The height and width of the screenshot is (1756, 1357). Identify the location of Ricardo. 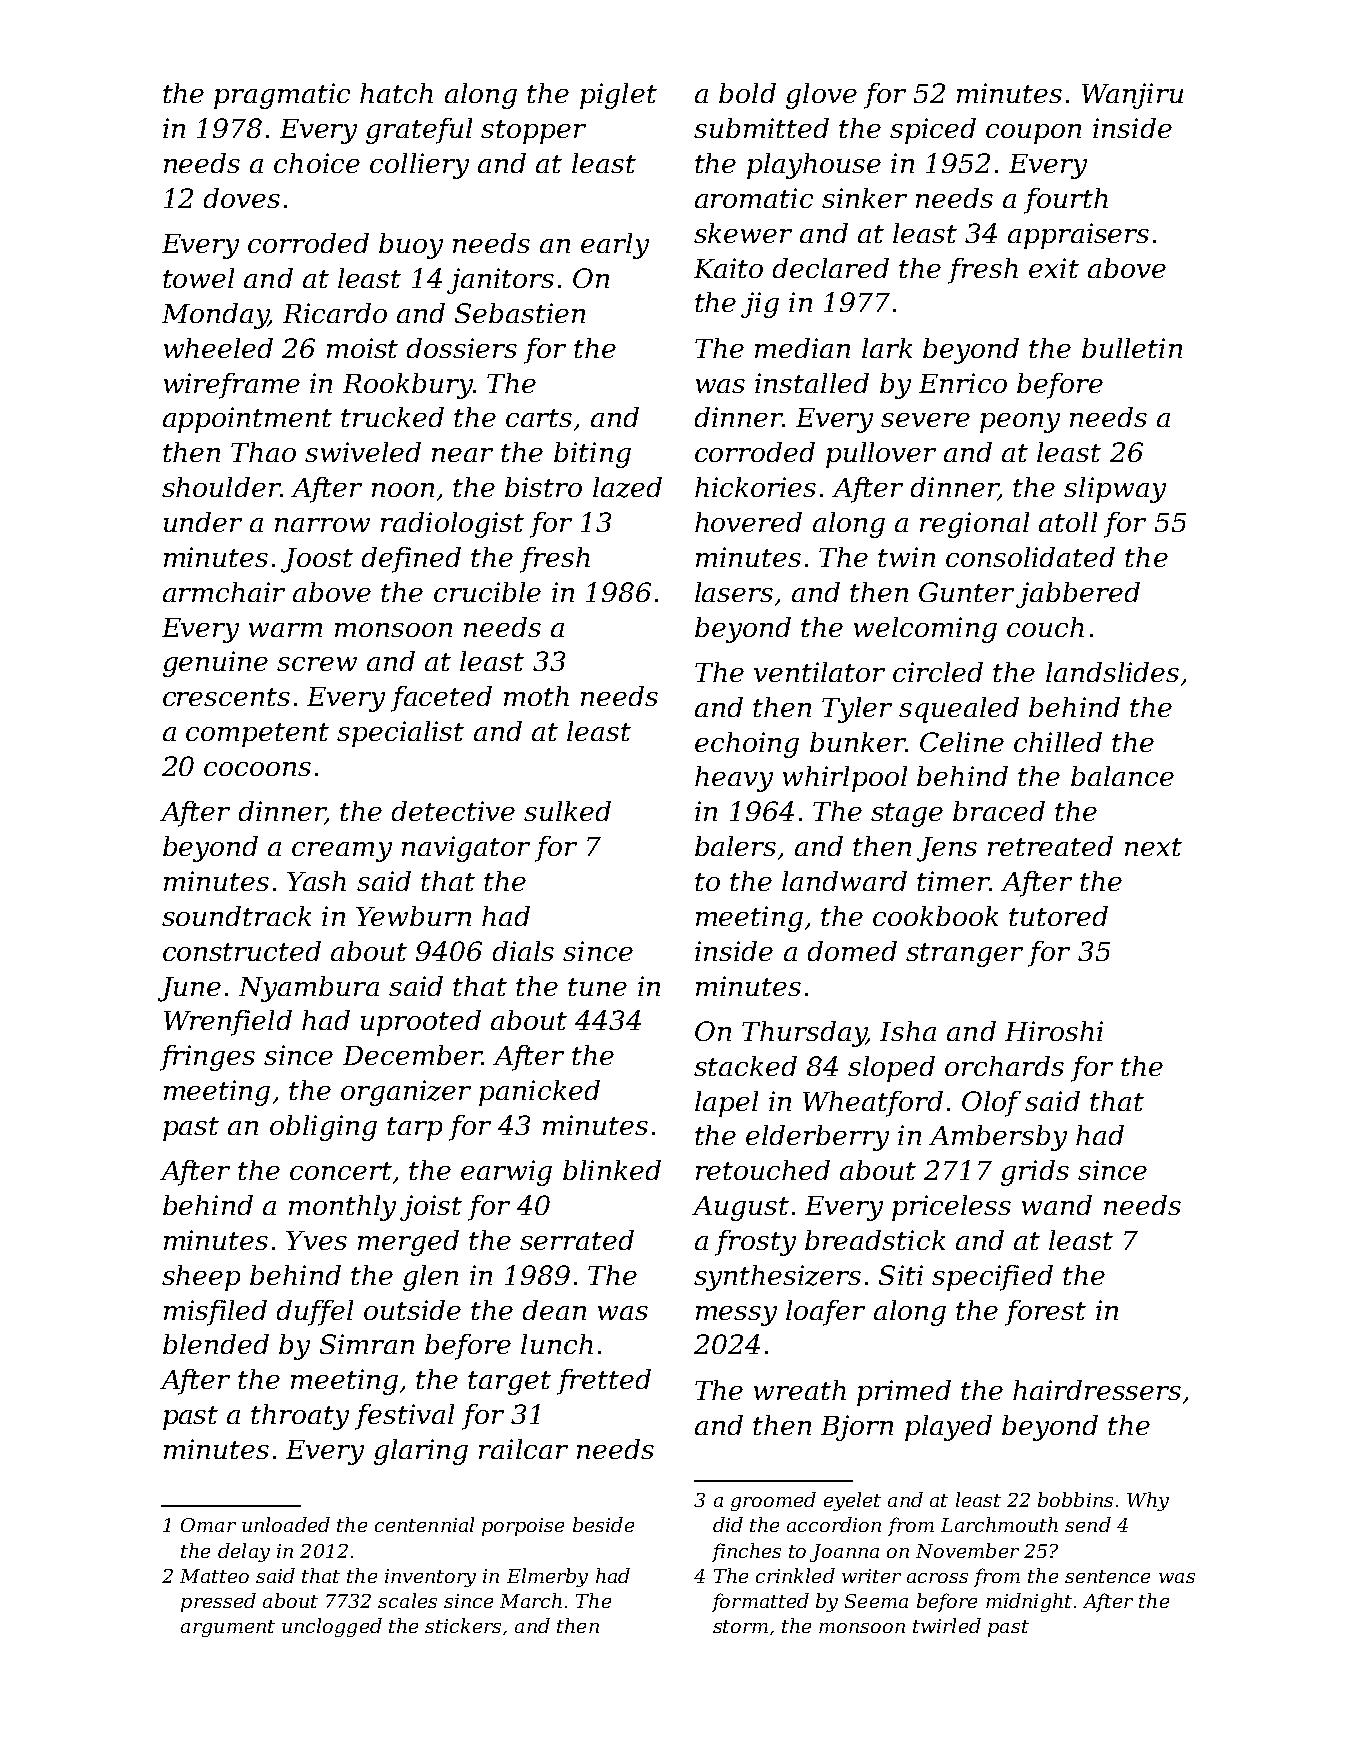
(335, 313).
